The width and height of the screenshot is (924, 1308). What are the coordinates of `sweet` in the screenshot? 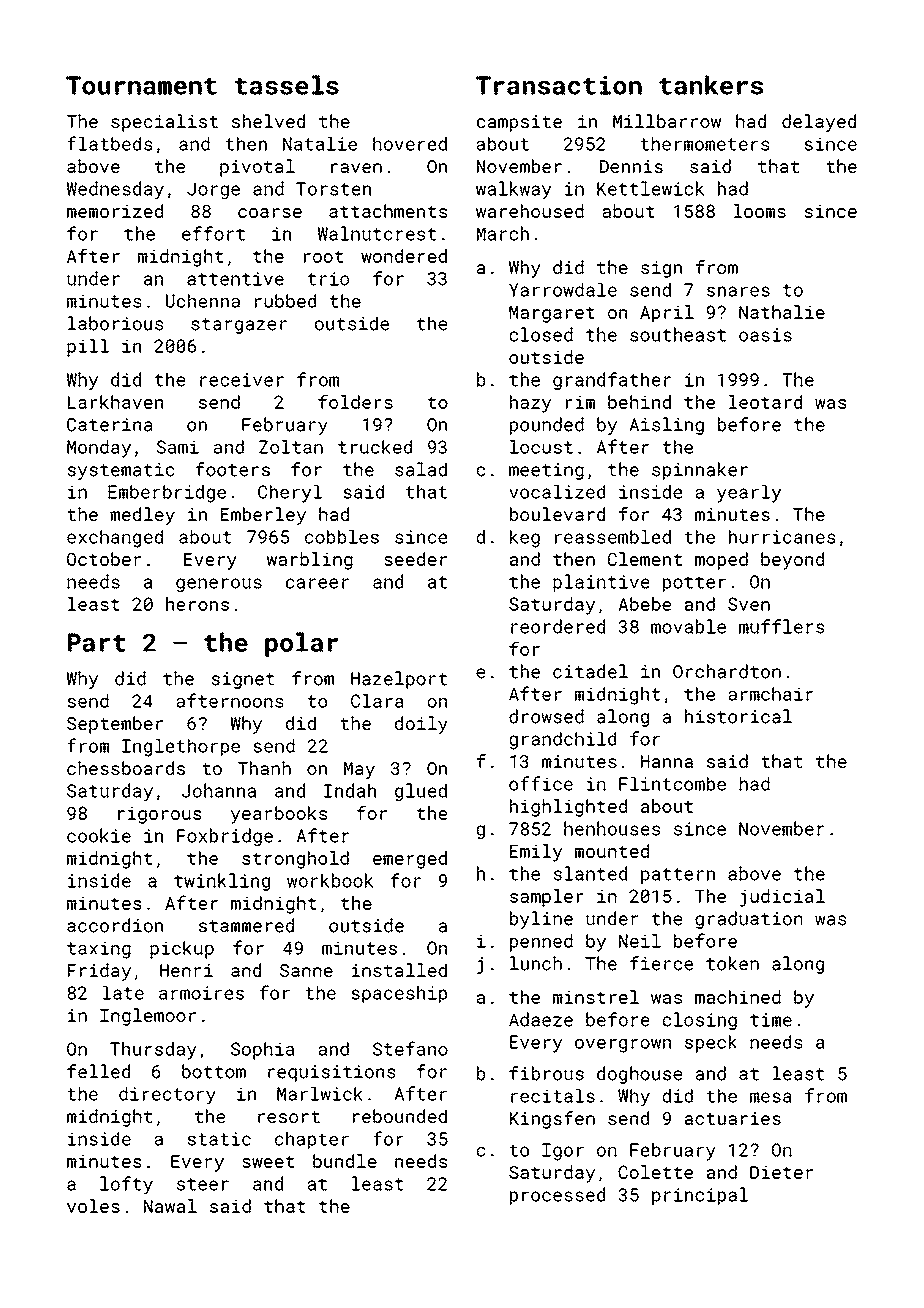 It's located at (268, 1162).
